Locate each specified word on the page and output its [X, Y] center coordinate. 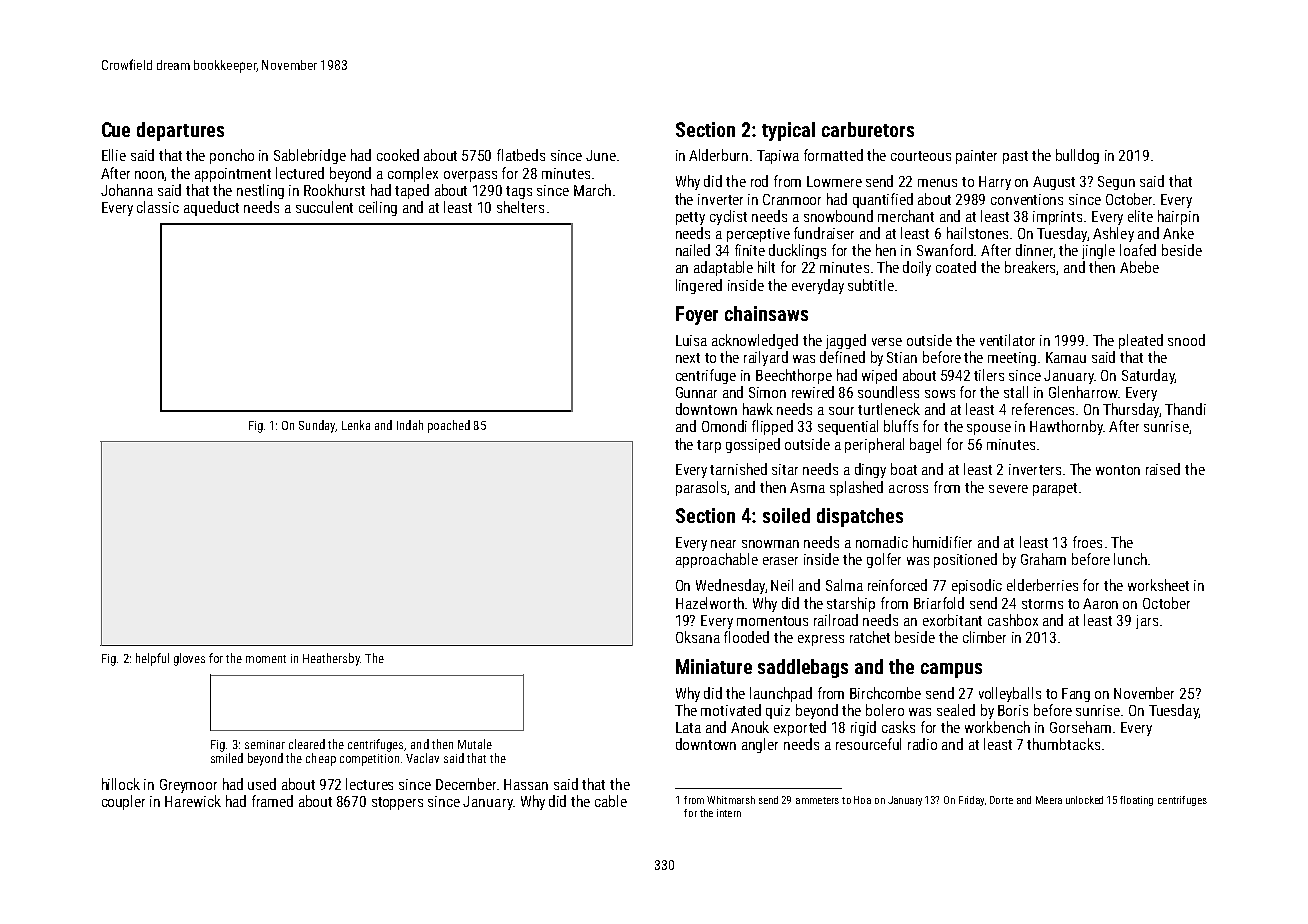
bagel [925, 445]
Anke [1178, 233]
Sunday [317, 426]
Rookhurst [334, 190]
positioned [965, 560]
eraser [780, 561]
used [262, 784]
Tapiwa [778, 157]
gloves [189, 659]
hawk [758, 409]
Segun [1116, 183]
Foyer [697, 315]
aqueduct [211, 208]
